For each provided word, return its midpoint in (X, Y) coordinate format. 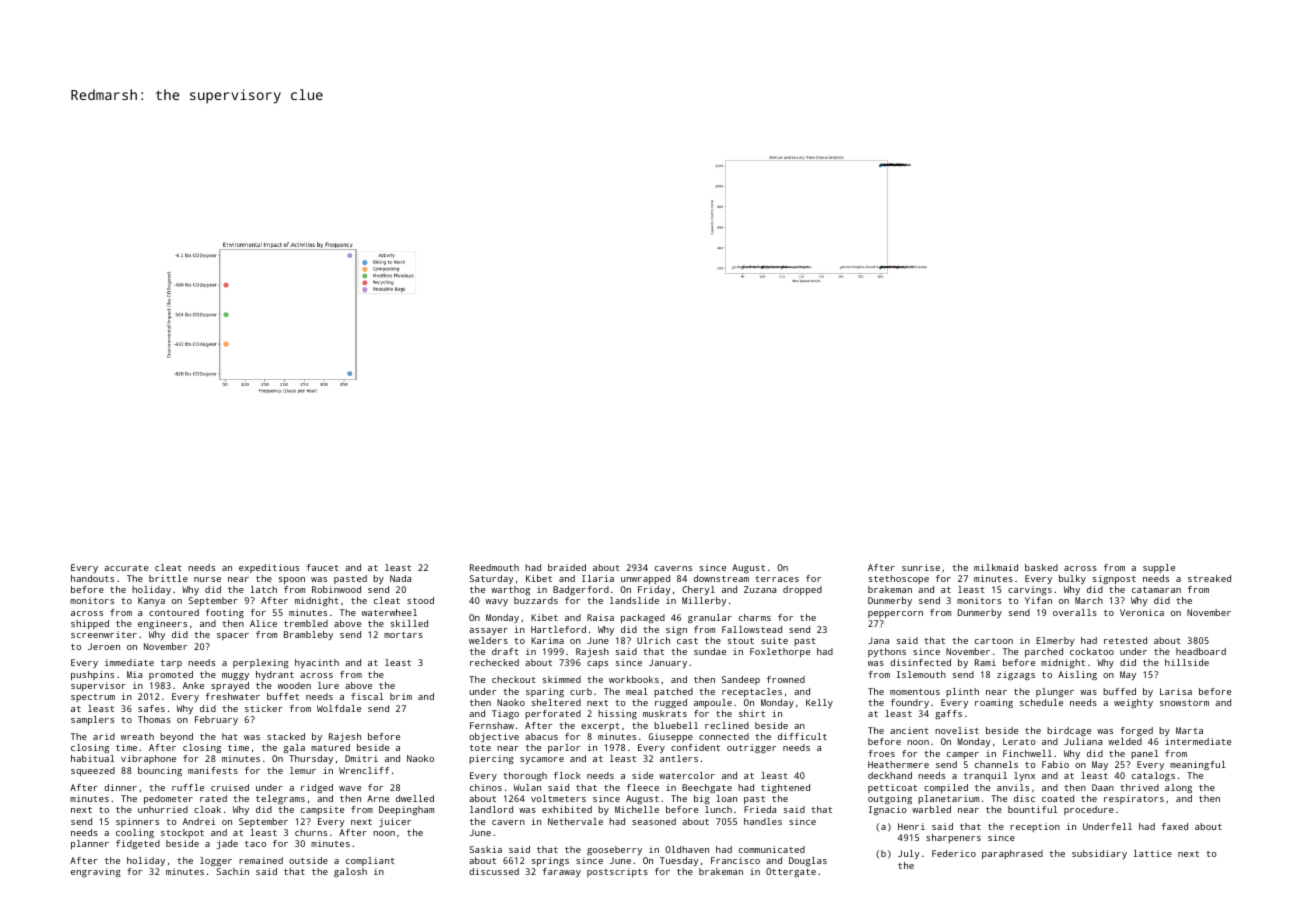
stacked (286, 736)
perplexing (261, 663)
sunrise (921, 567)
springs (550, 861)
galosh (350, 872)
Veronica (1142, 612)
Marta (1189, 730)
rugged (671, 703)
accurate (126, 568)
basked (1041, 567)
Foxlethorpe (780, 652)
